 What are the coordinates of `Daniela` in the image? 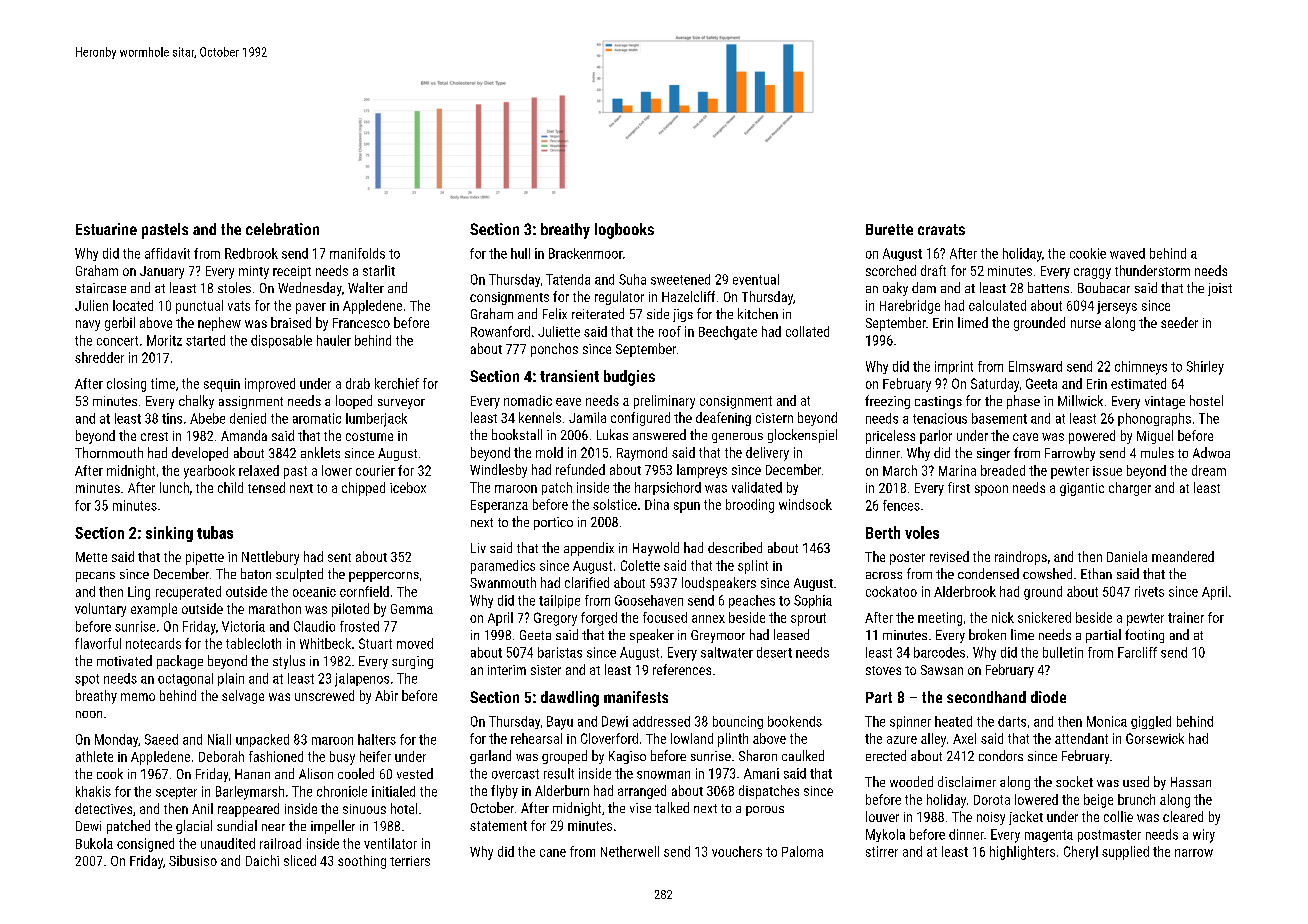 It's located at (1127, 556).
